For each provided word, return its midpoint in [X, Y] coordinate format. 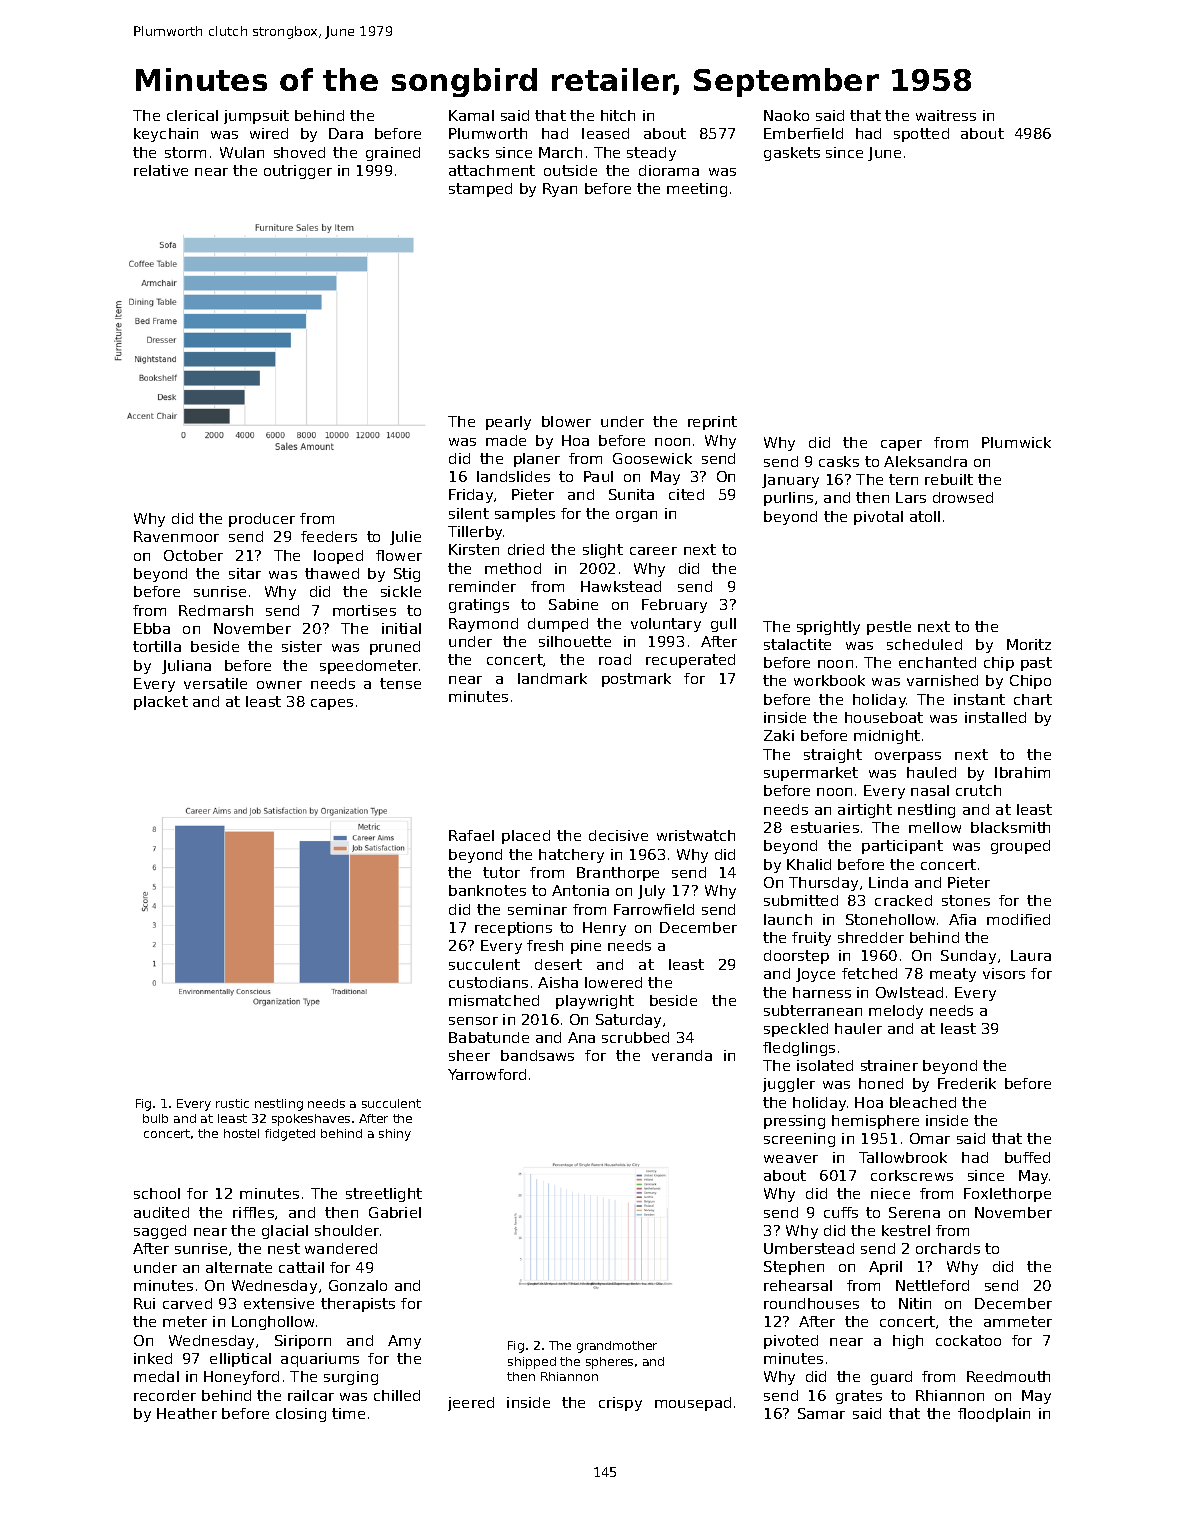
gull [723, 625]
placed [526, 837]
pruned [395, 648]
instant [979, 699]
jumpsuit [256, 117]
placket [161, 703]
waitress [946, 115]
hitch [618, 115]
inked [153, 1358]
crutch [978, 790]
